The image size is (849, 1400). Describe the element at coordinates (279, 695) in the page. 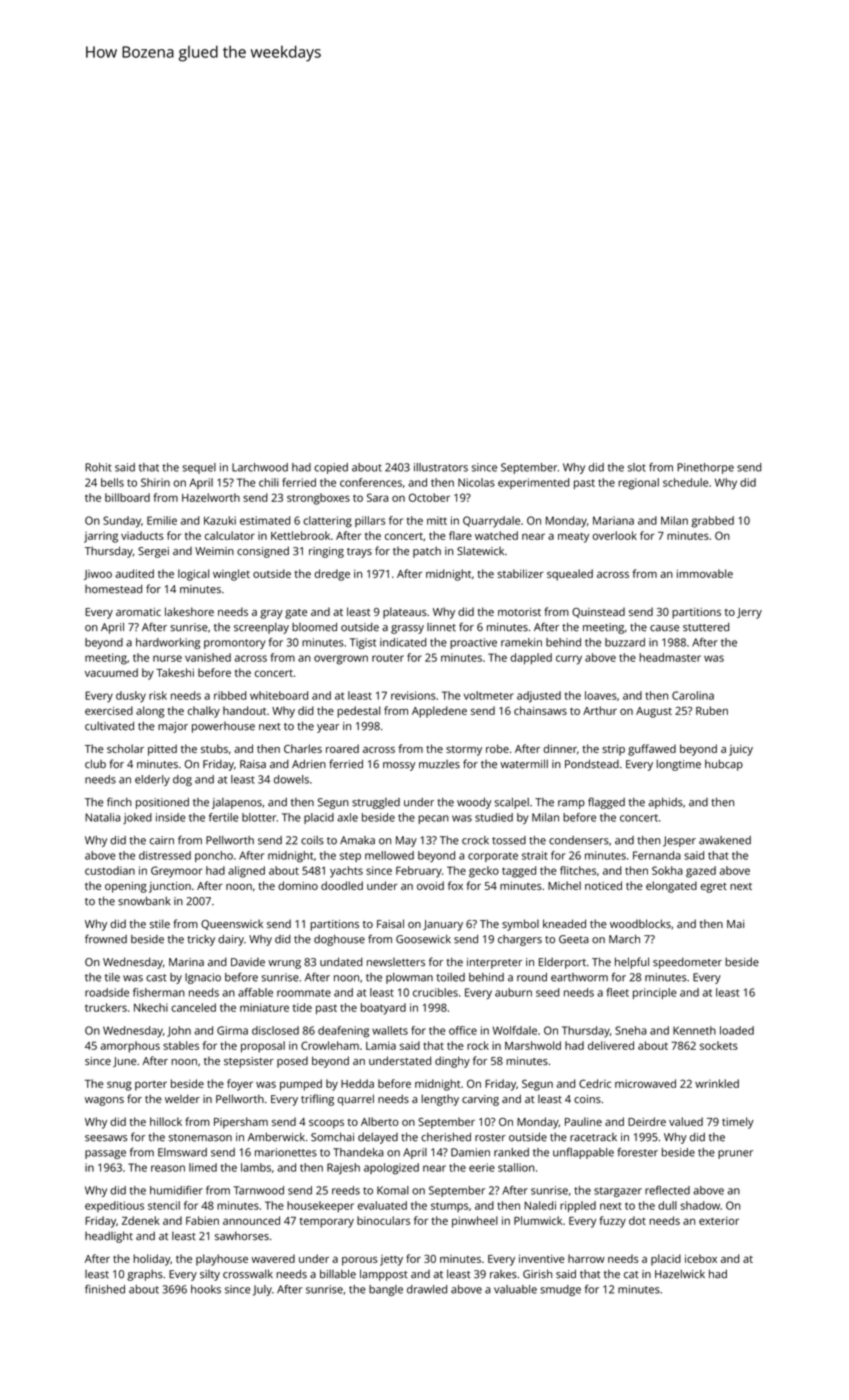

I see `whiteboard` at that location.
